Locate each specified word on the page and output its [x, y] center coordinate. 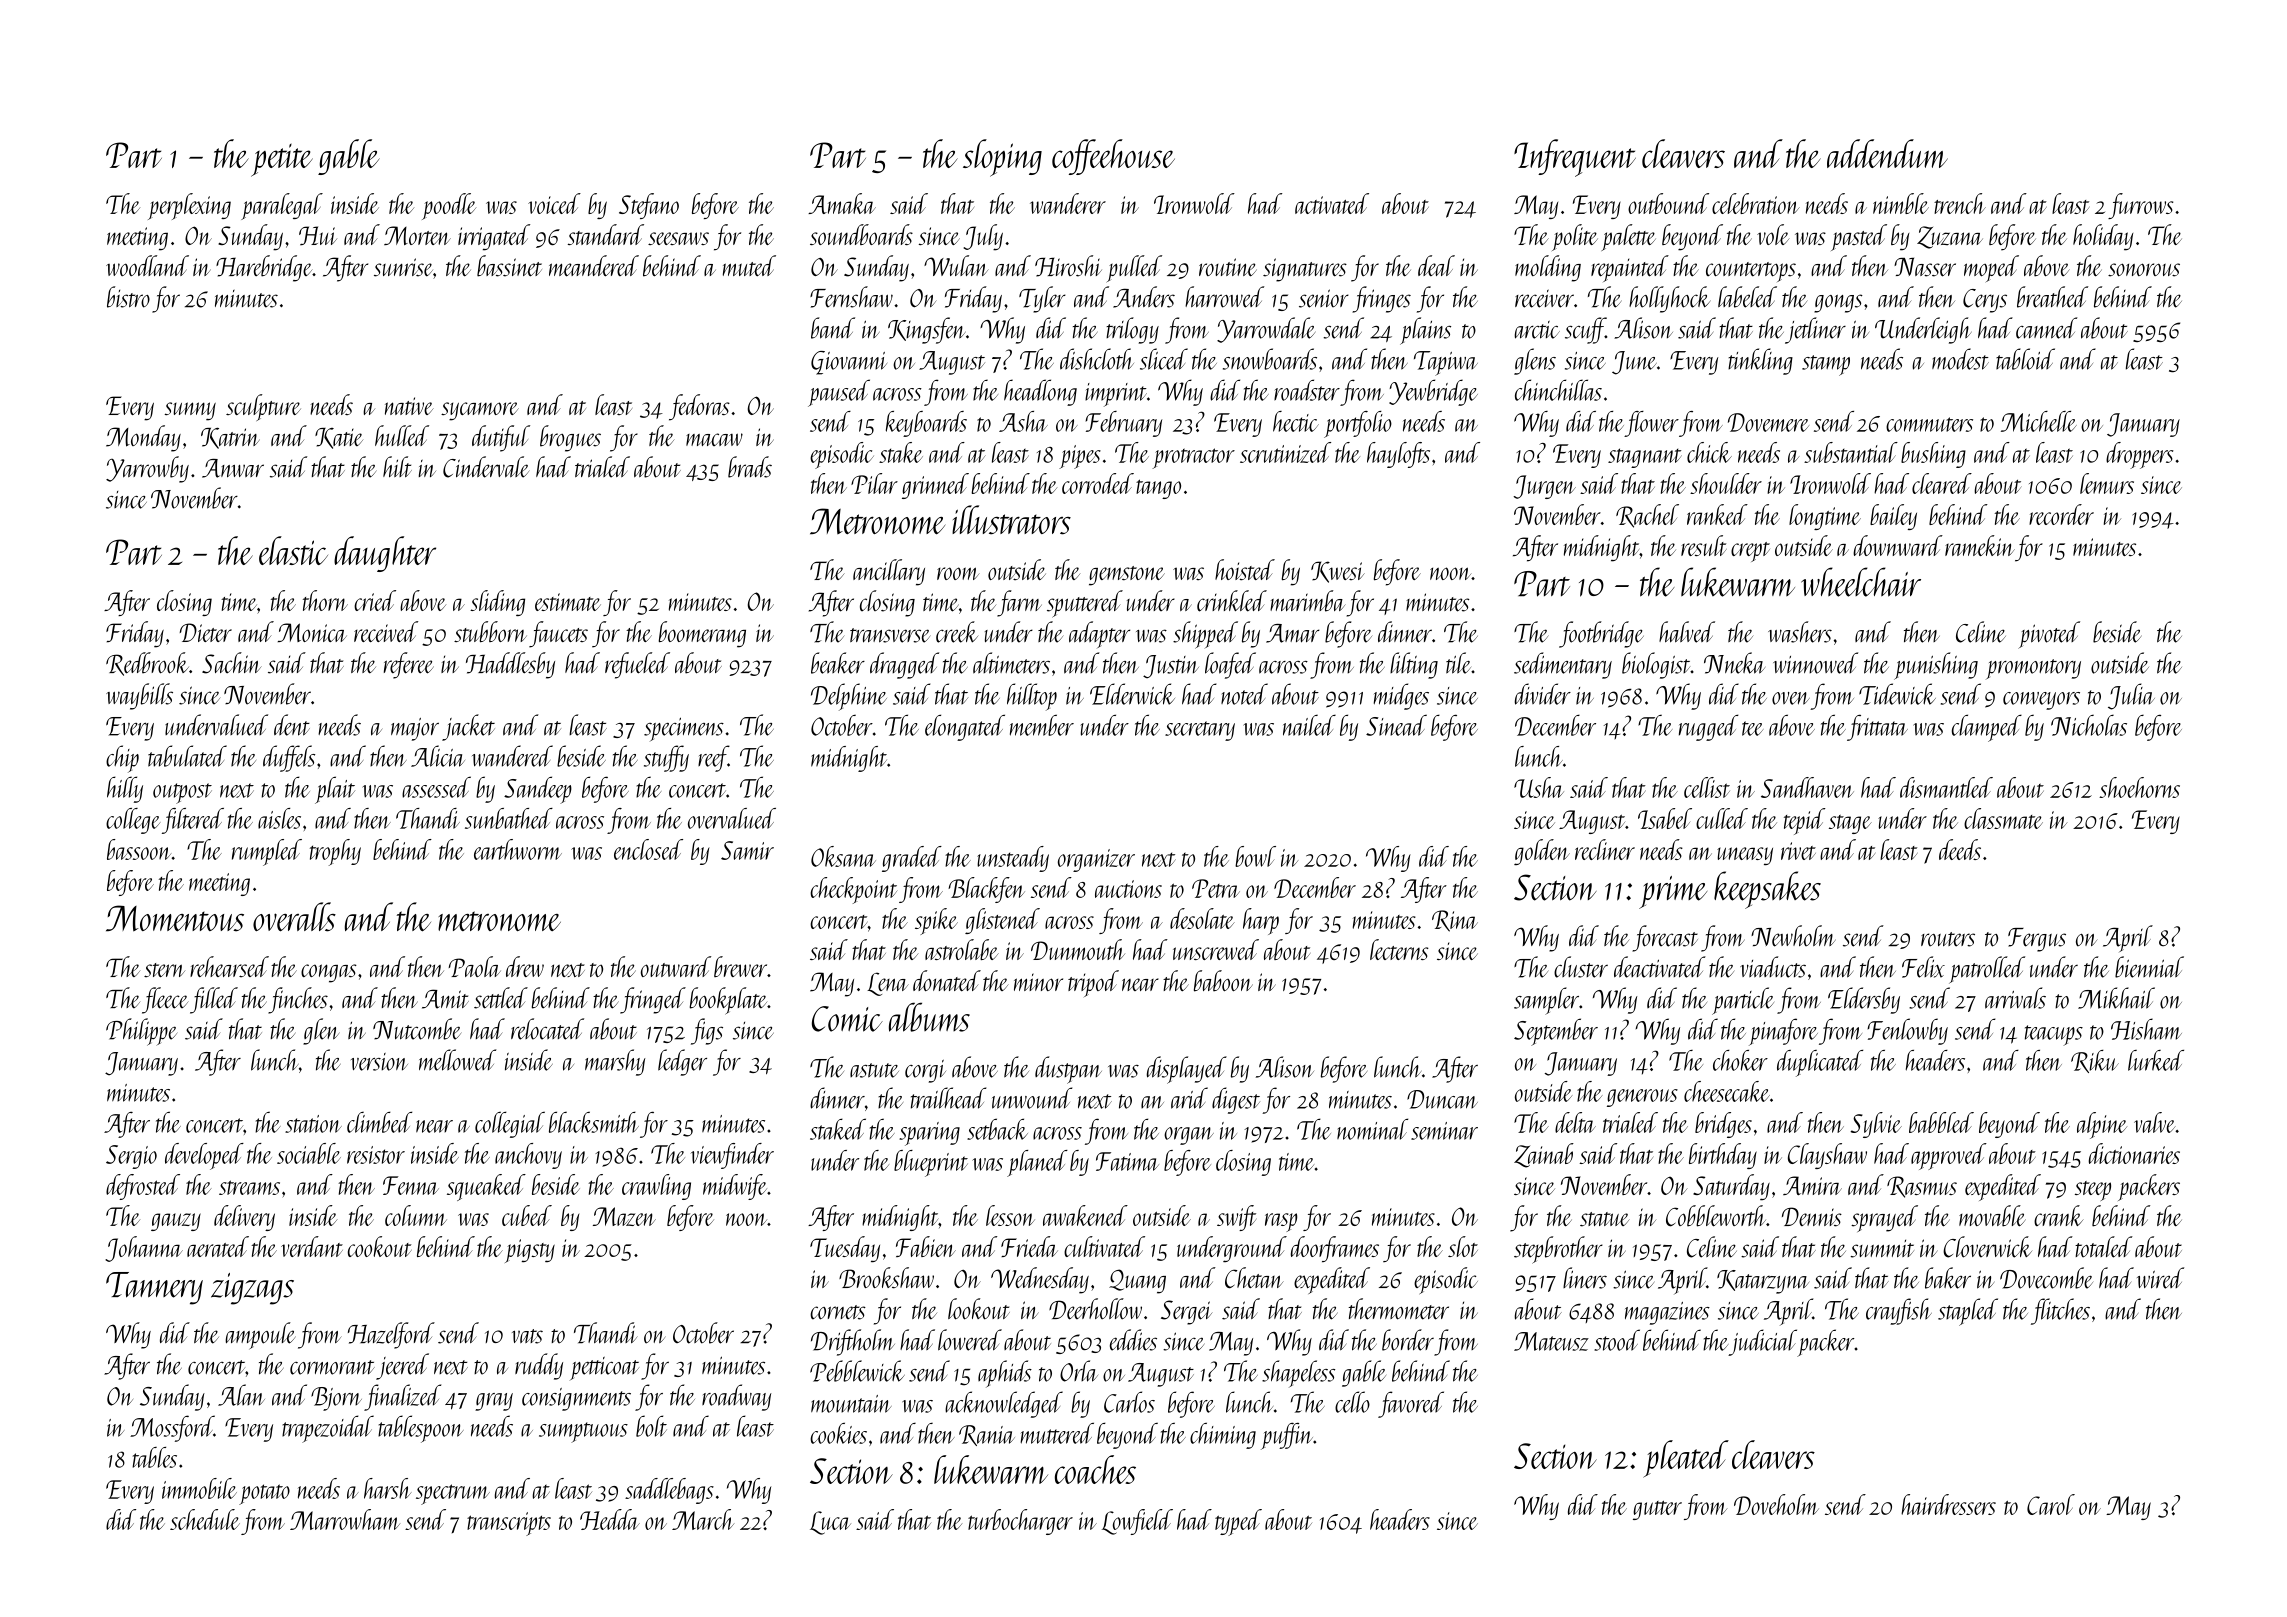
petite [282, 160]
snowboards [1270, 359]
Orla [1079, 1371]
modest [1960, 359]
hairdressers [1948, 1504]
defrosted [143, 1187]
